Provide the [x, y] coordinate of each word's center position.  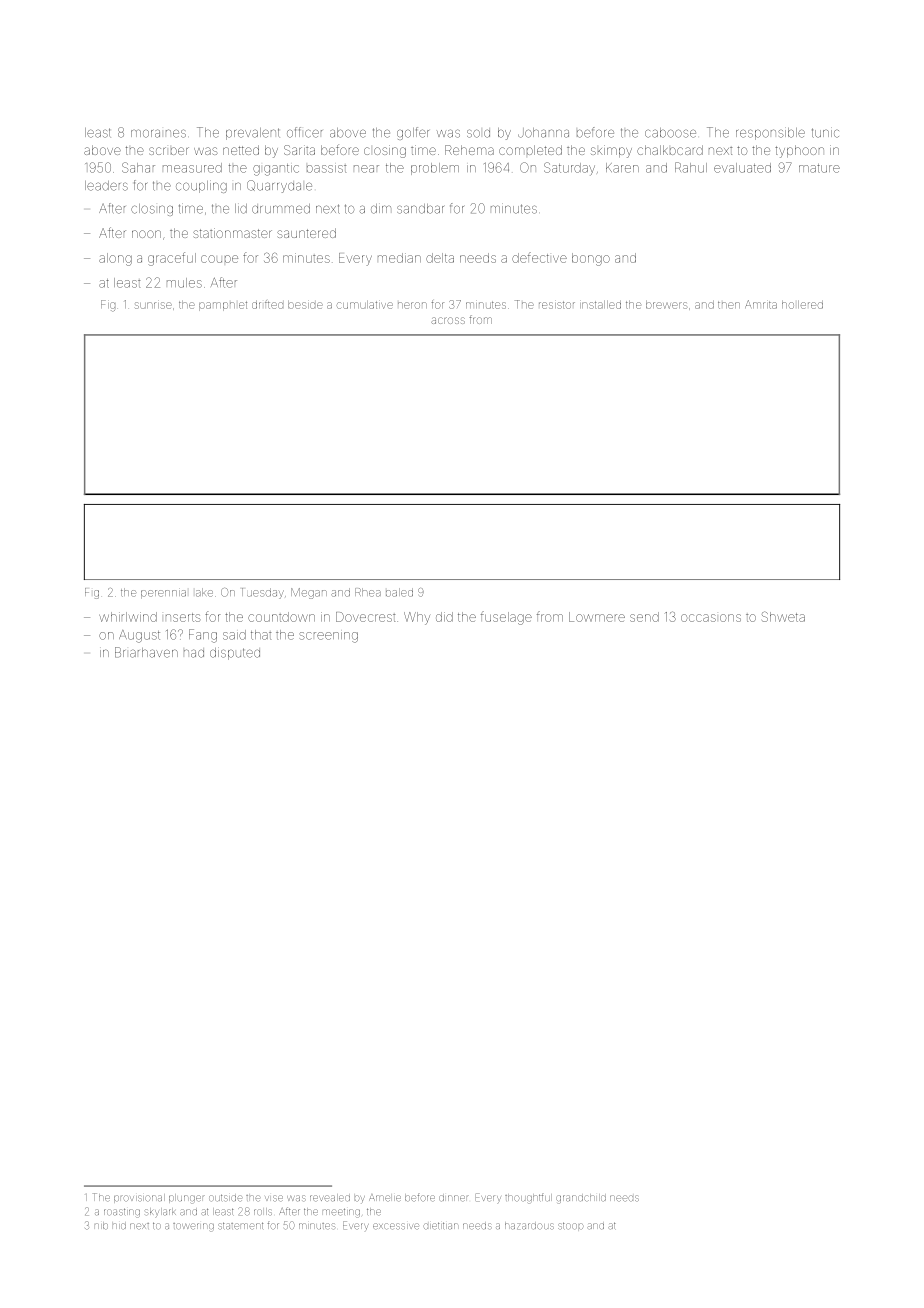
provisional [139, 1198]
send [644, 617]
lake [204, 592]
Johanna [543, 133]
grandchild [581, 1198]
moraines [158, 133]
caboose [670, 133]
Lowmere [597, 617]
